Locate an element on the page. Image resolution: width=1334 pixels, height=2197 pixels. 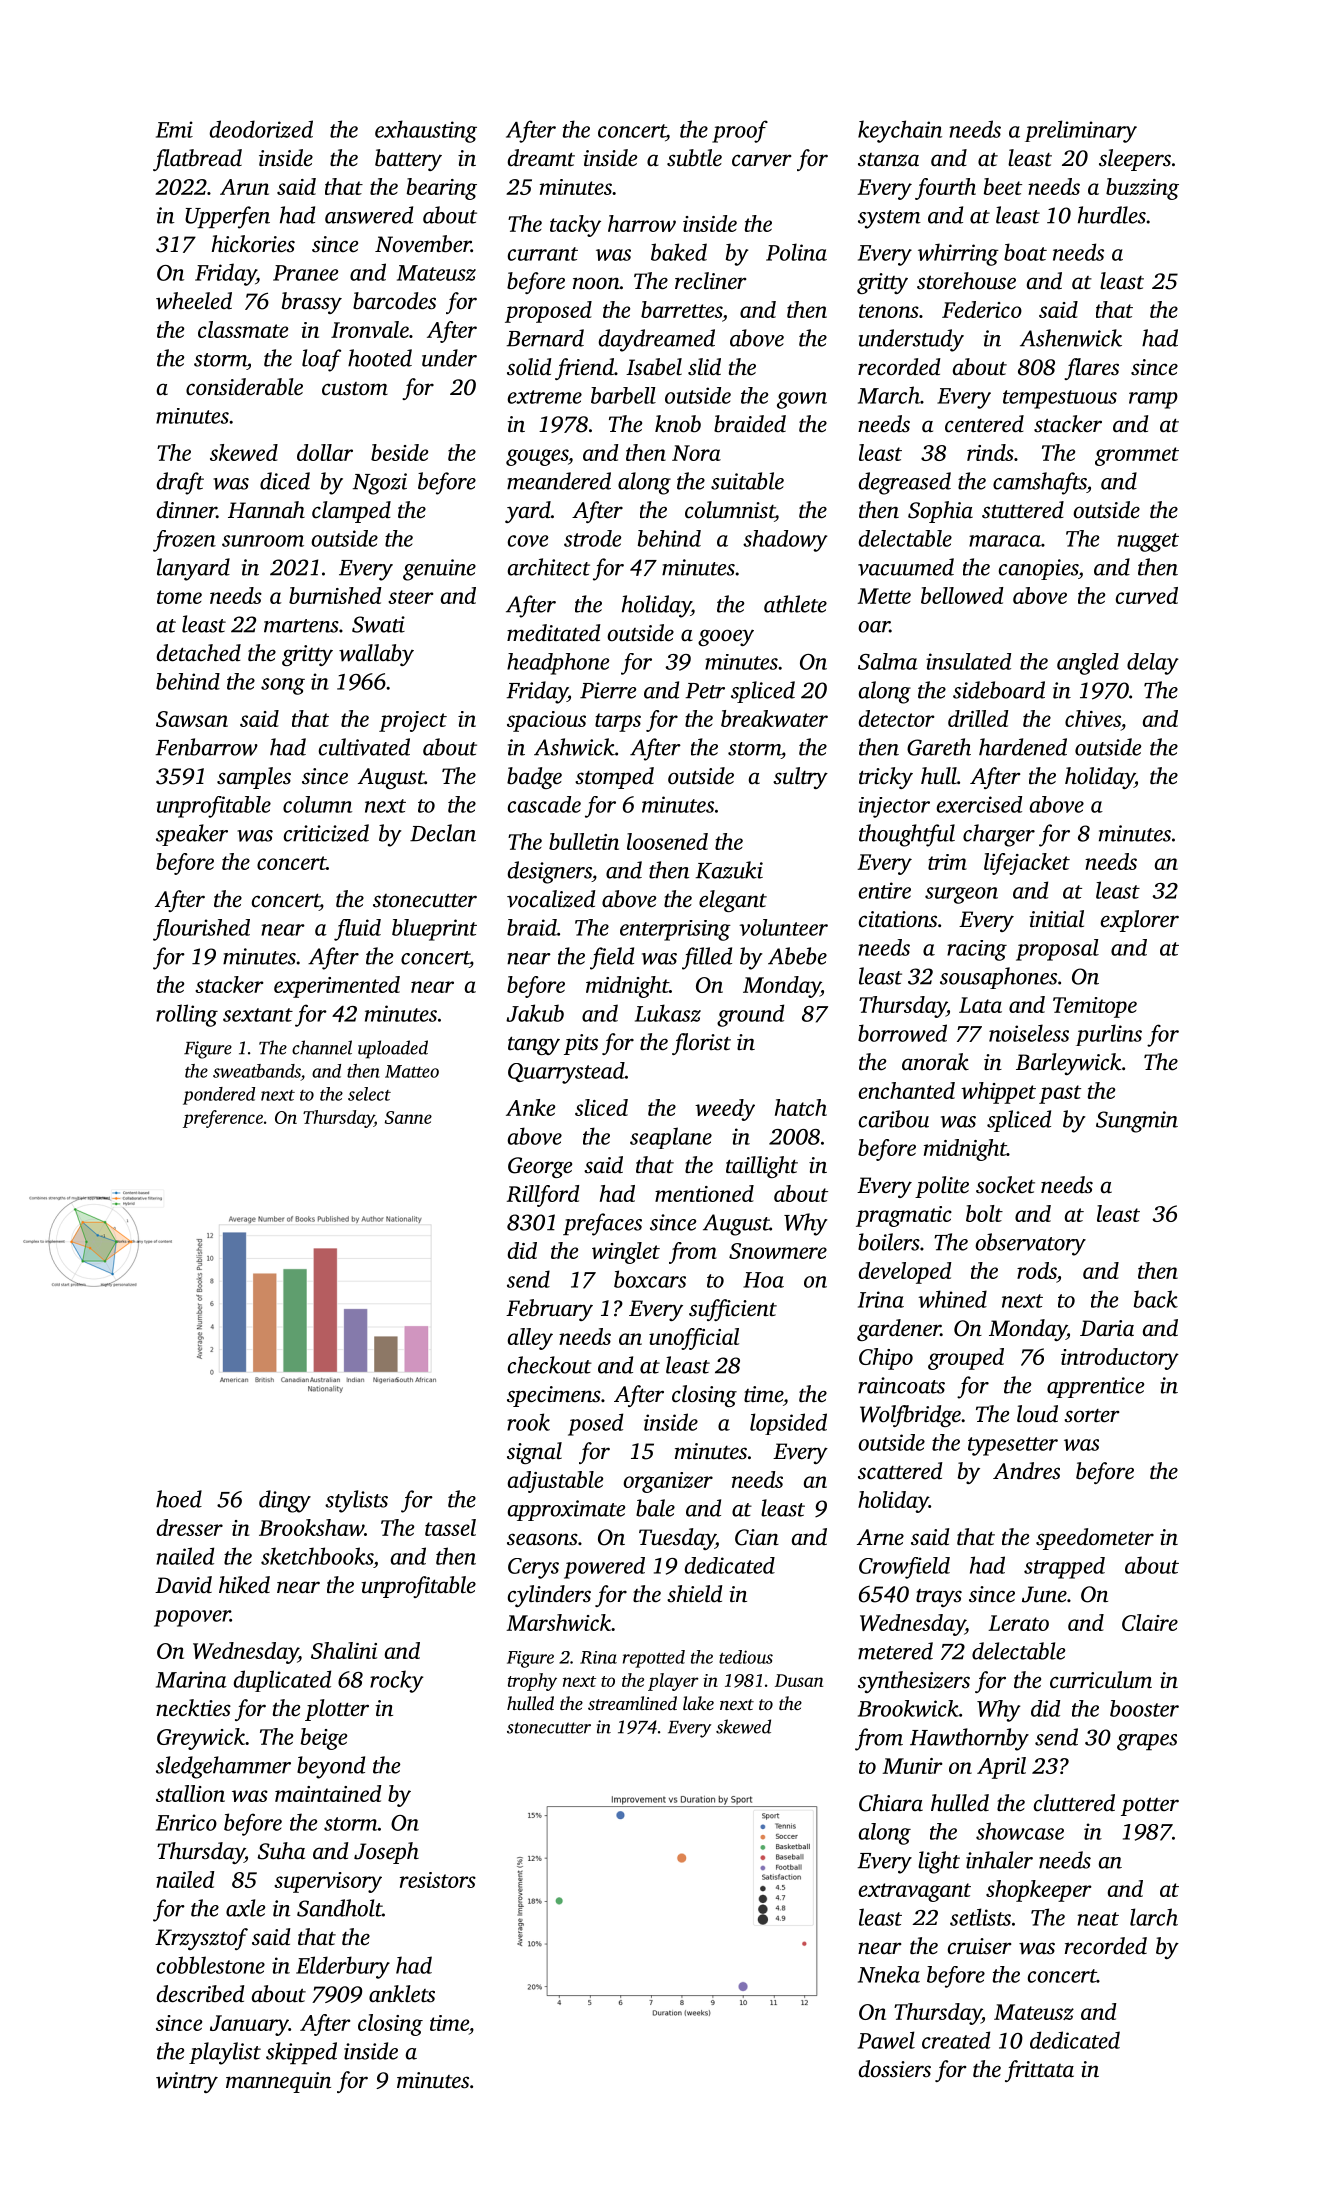
Suha is located at coordinates (281, 1851).
